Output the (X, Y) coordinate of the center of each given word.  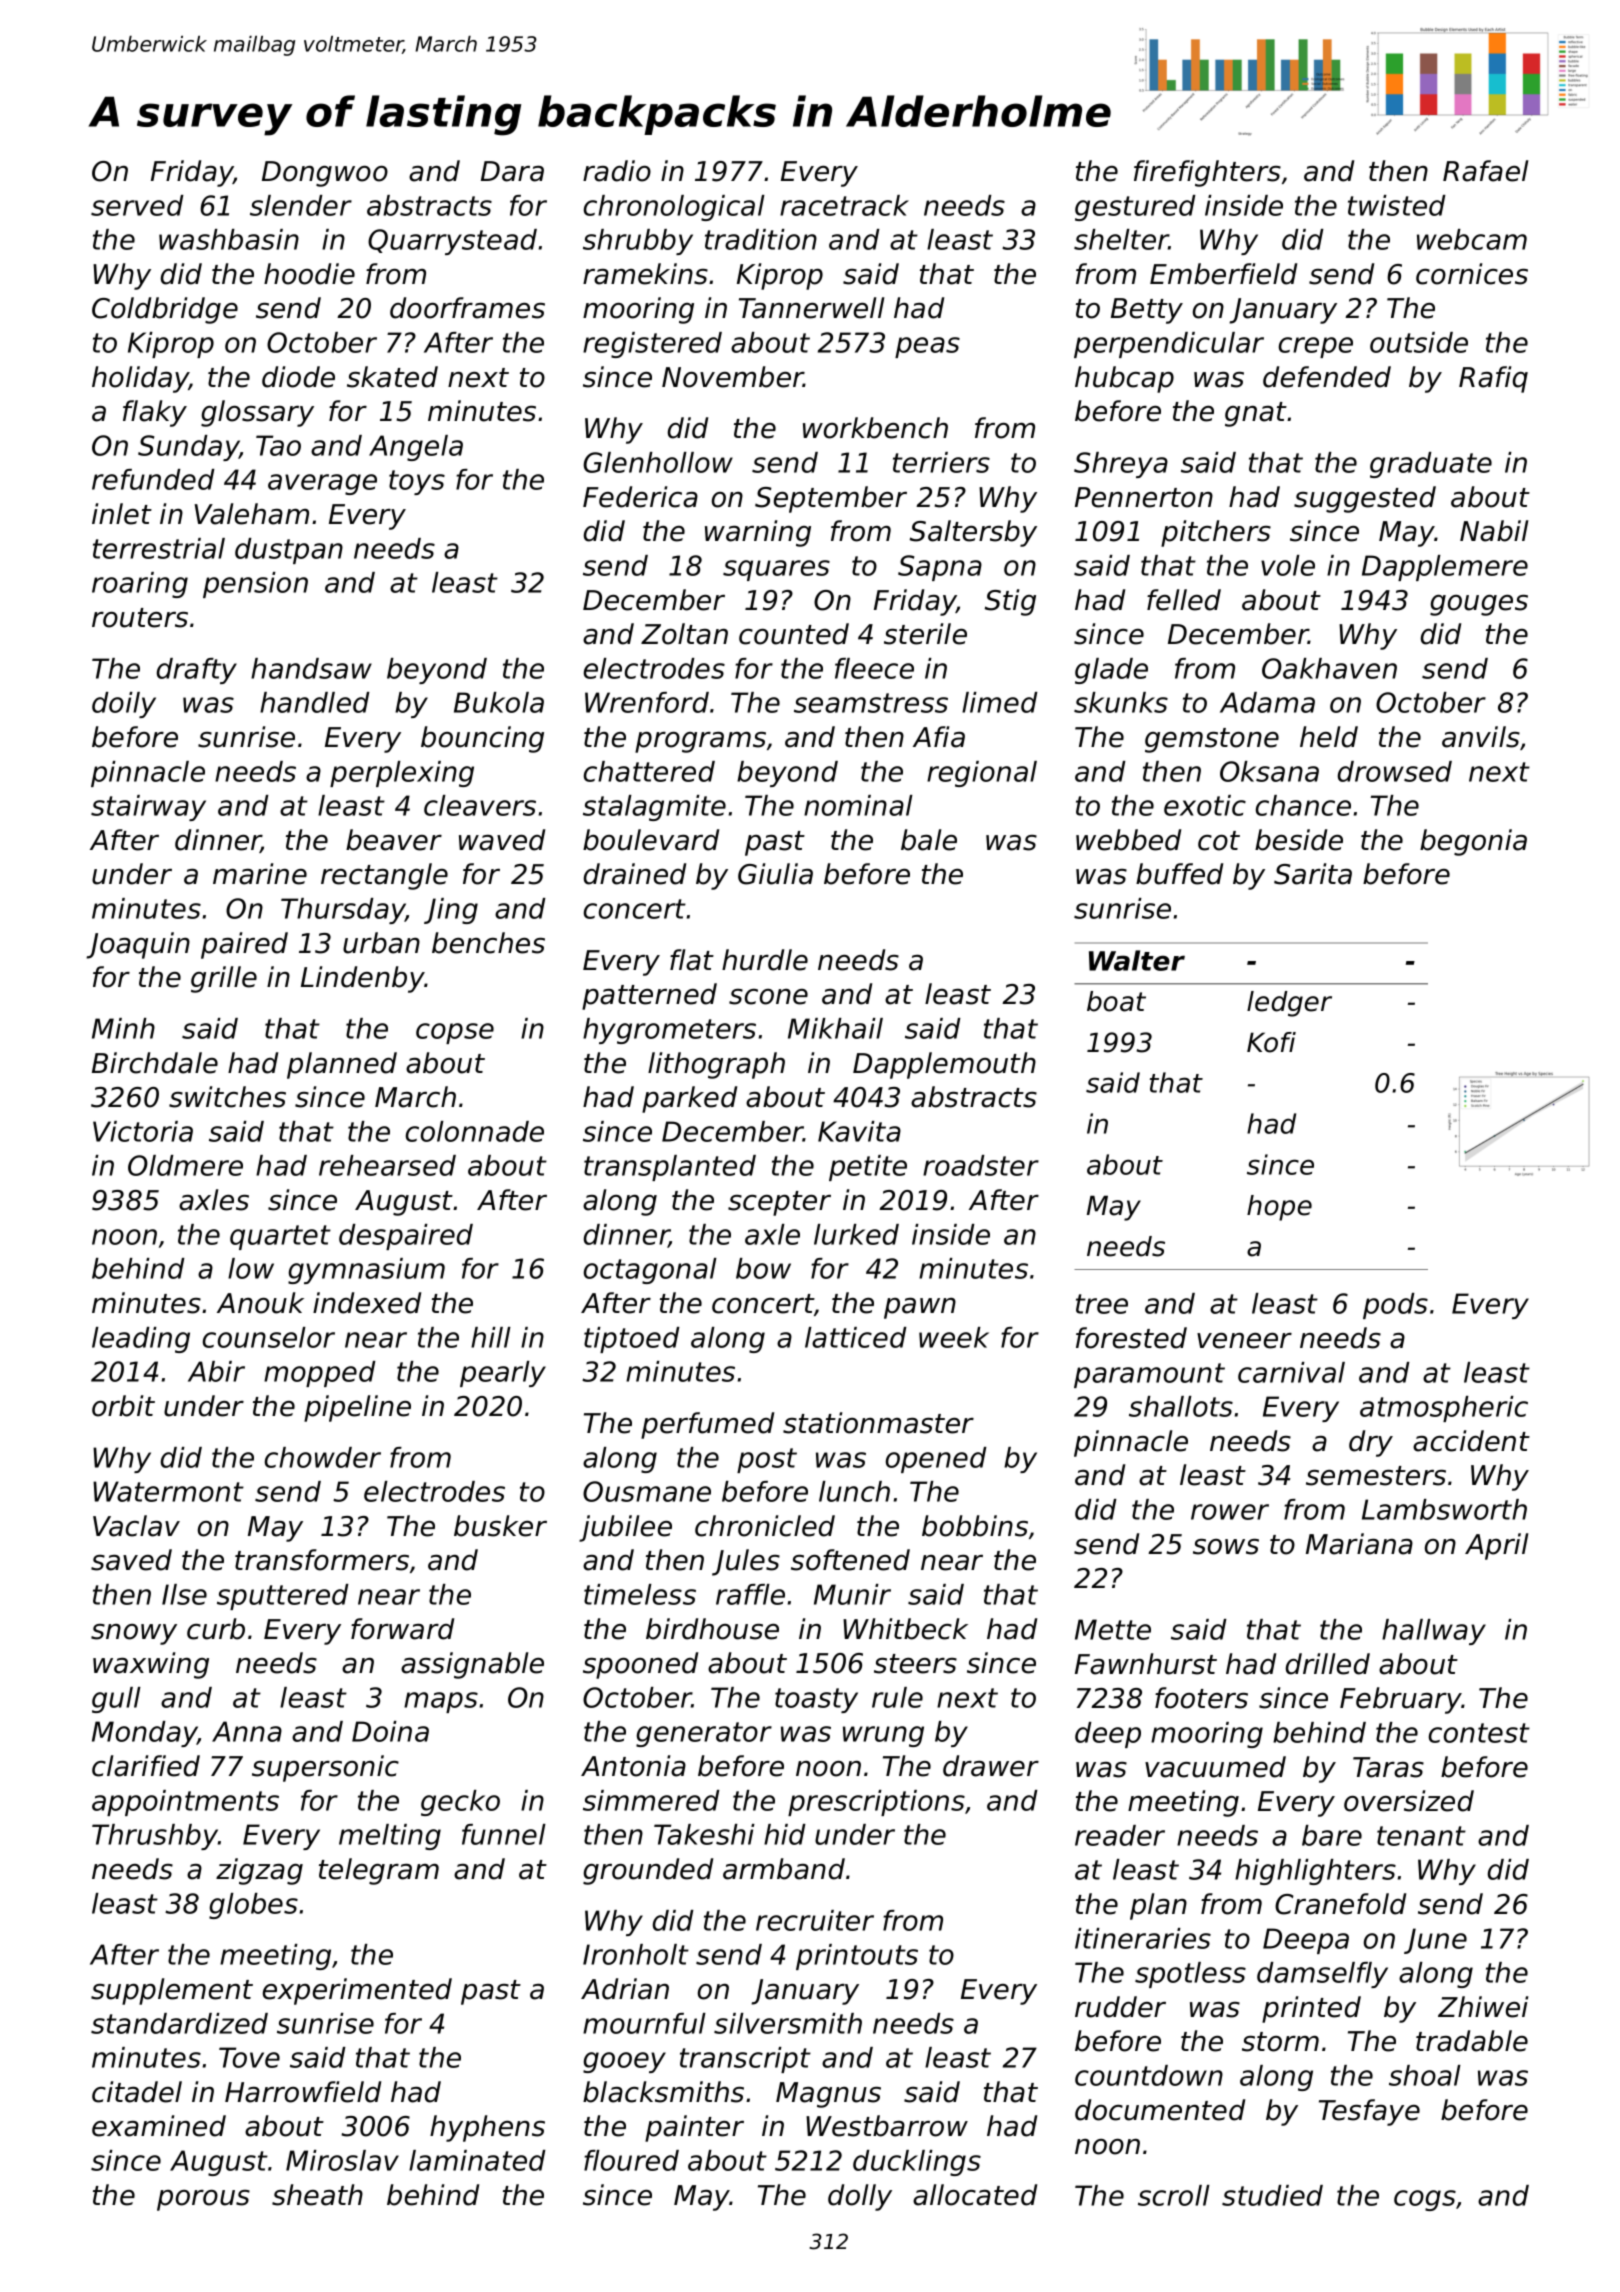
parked (689, 1099)
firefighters (1207, 173)
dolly (860, 2197)
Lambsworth (1444, 1509)
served (137, 205)
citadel (137, 2092)
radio (617, 171)
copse (455, 1033)
